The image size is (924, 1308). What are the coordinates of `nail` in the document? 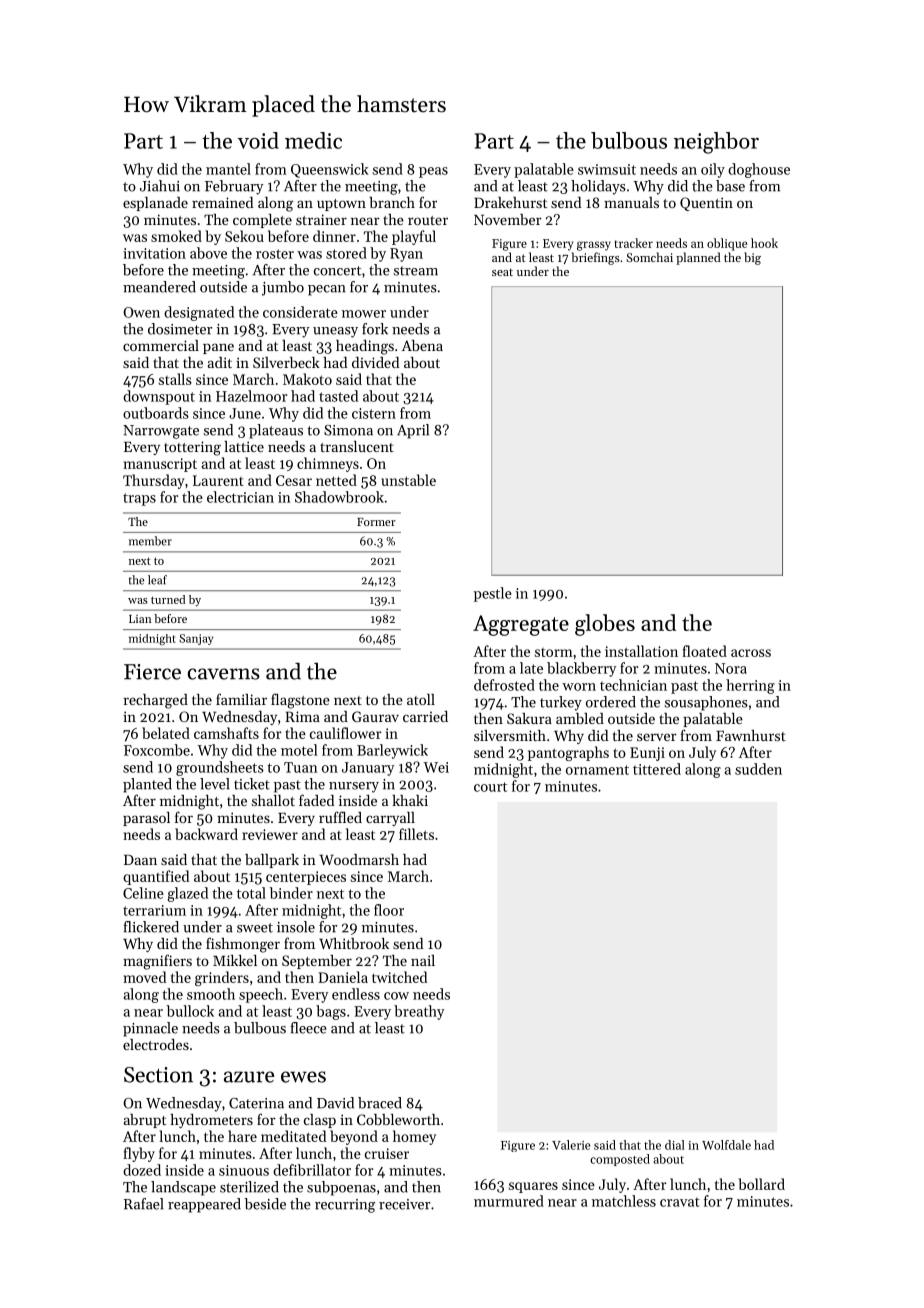 It's located at (423, 960).
